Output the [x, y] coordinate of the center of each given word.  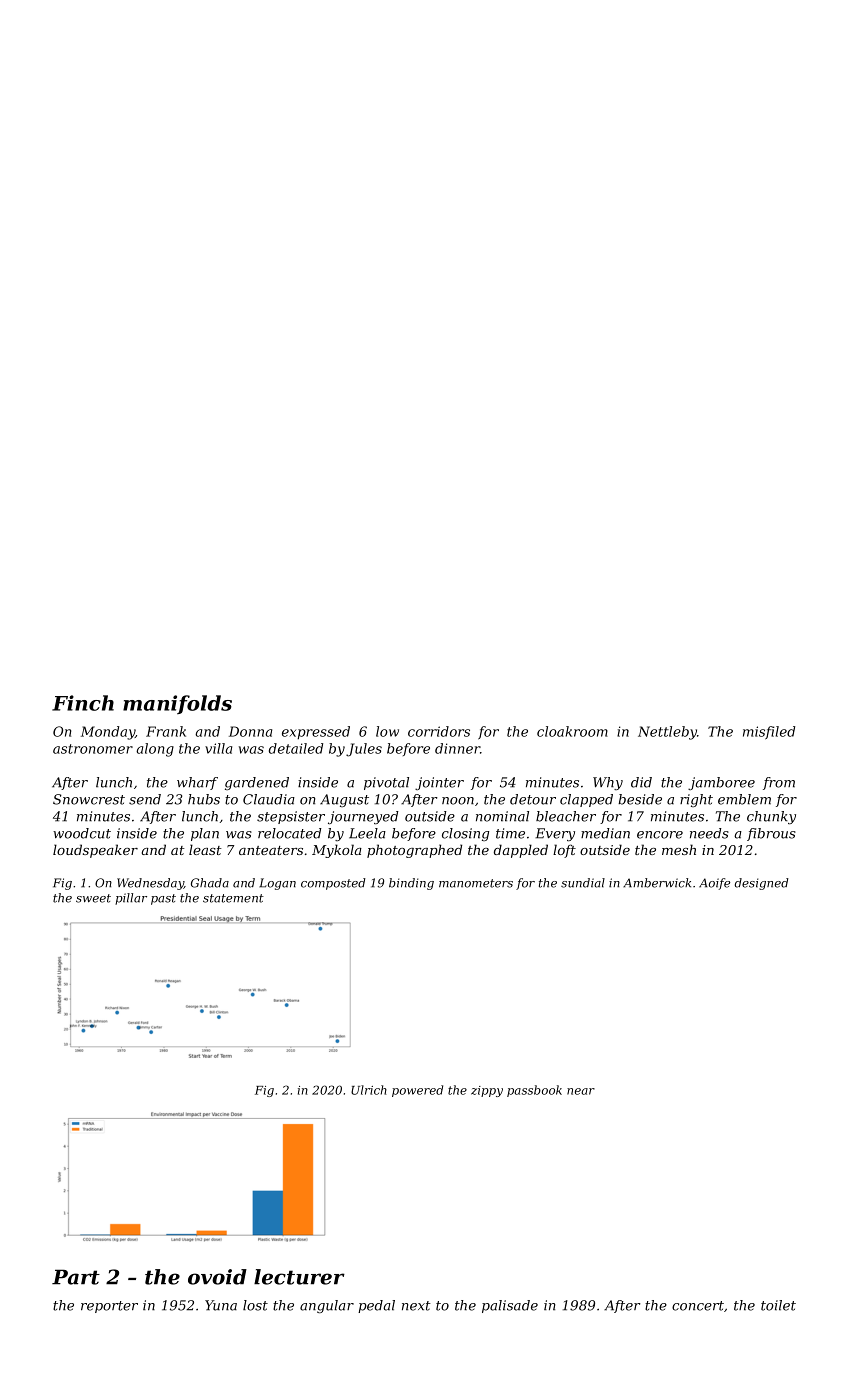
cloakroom [572, 731]
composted [333, 884]
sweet [93, 898]
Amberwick [657, 883]
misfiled [769, 733]
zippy [487, 1091]
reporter [109, 1307]
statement [233, 898]
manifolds [177, 704]
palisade [510, 1306]
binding [411, 884]
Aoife [714, 884]
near [581, 1091]
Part [76, 1277]
